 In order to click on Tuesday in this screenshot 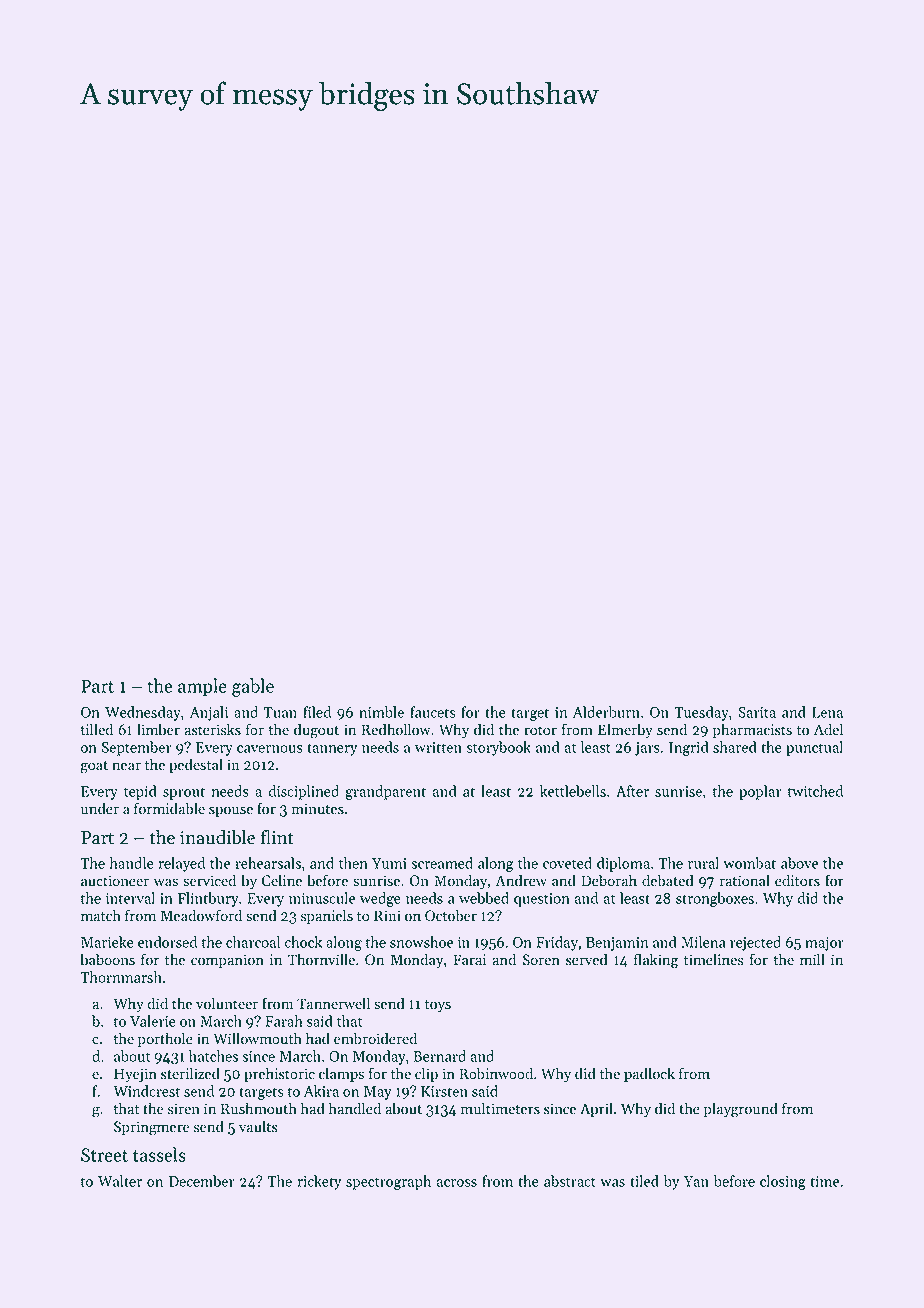, I will do `click(701, 713)`.
